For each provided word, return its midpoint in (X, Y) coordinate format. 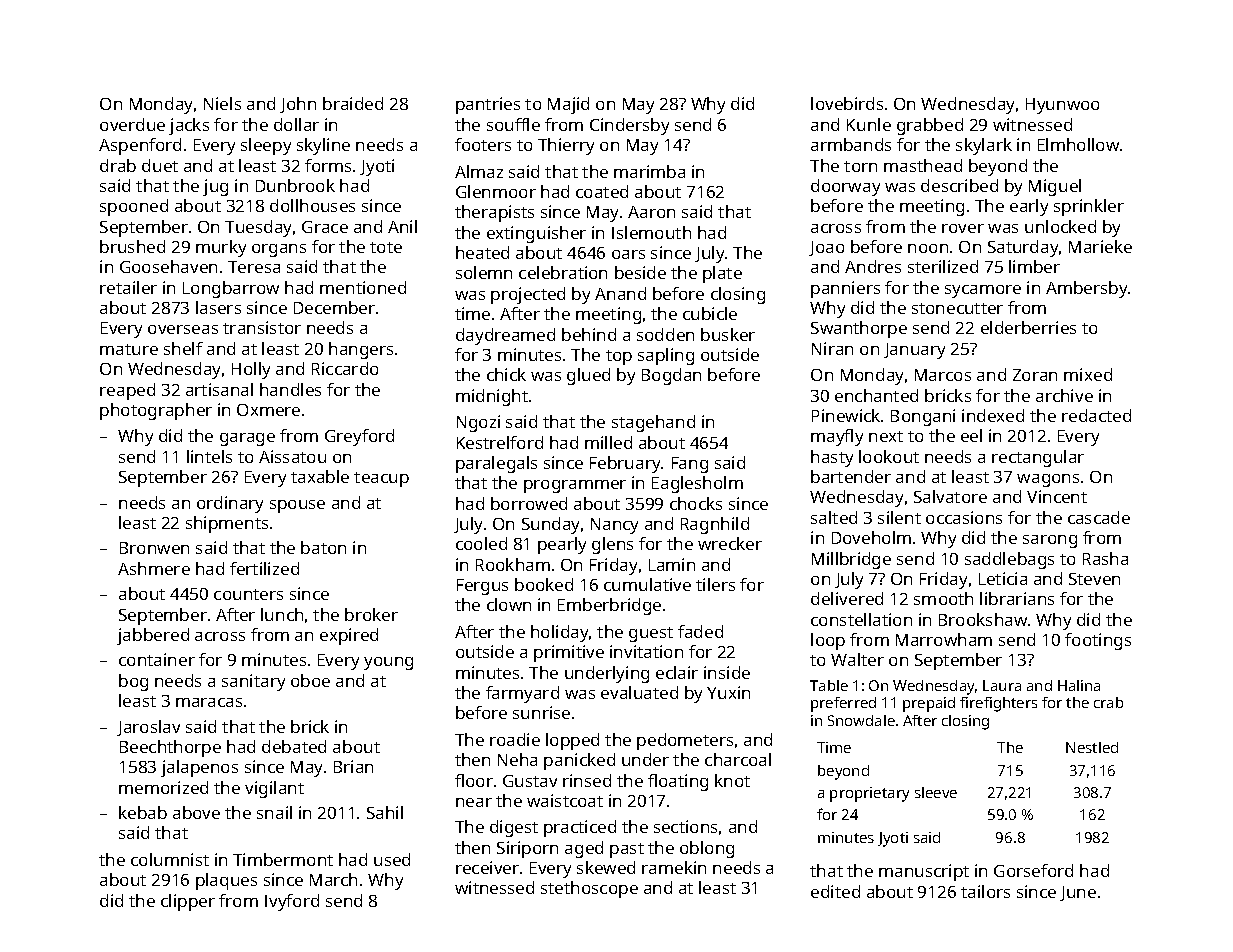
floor (474, 780)
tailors (985, 891)
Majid (568, 105)
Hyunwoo (1062, 106)
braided (353, 103)
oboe (310, 680)
